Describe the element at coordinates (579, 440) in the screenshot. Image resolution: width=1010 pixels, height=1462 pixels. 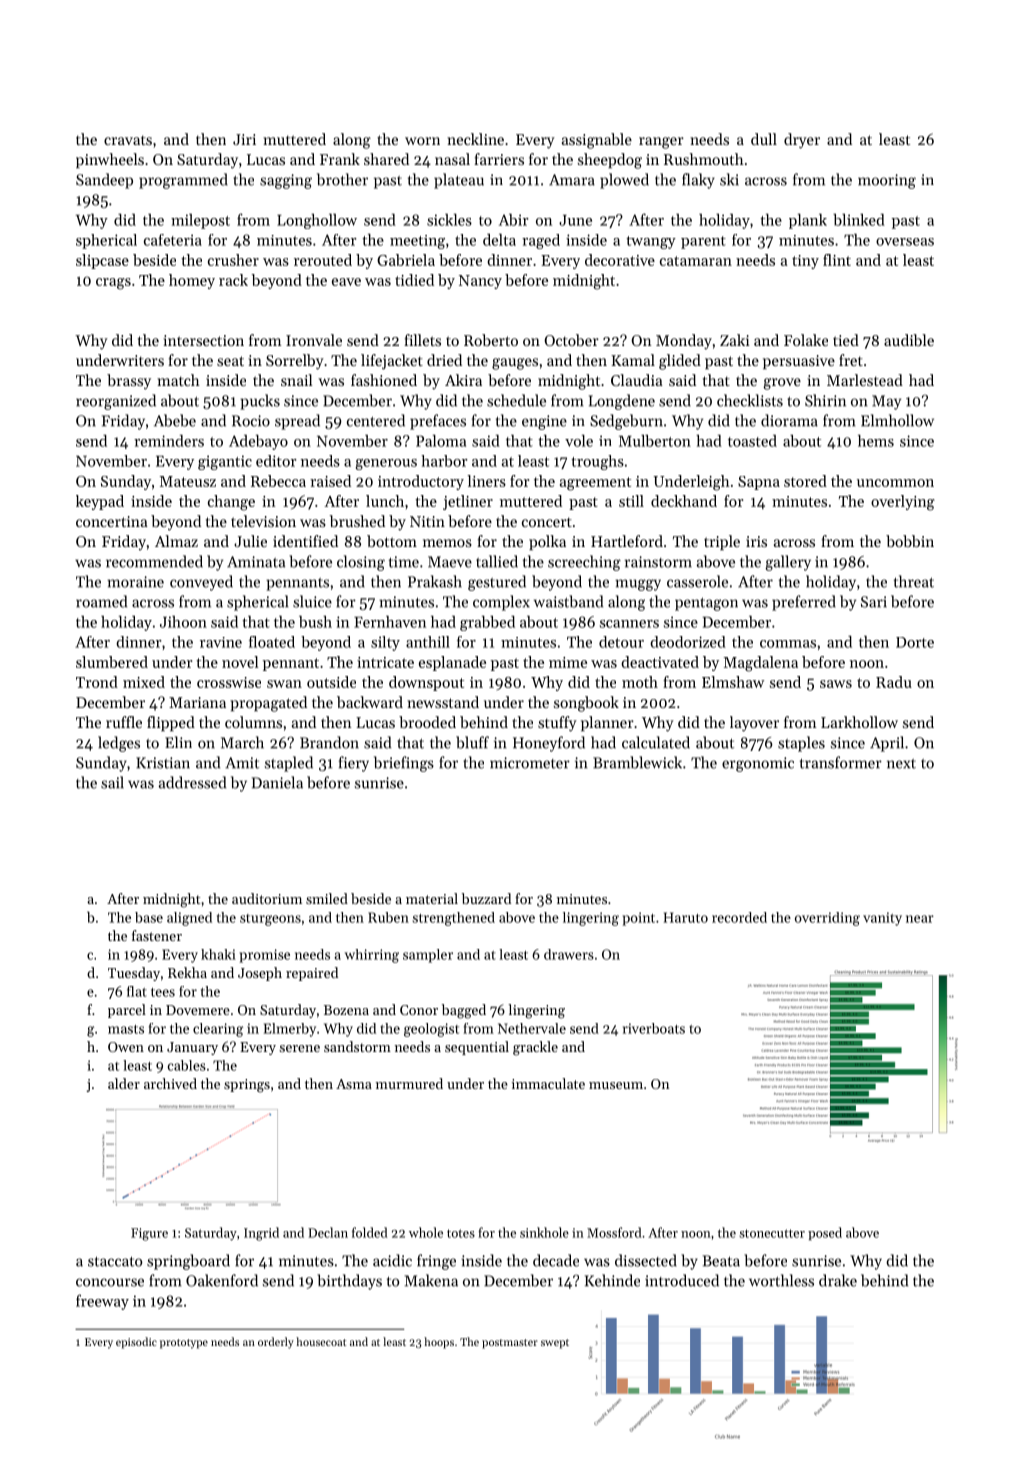
I see `vole` at that location.
